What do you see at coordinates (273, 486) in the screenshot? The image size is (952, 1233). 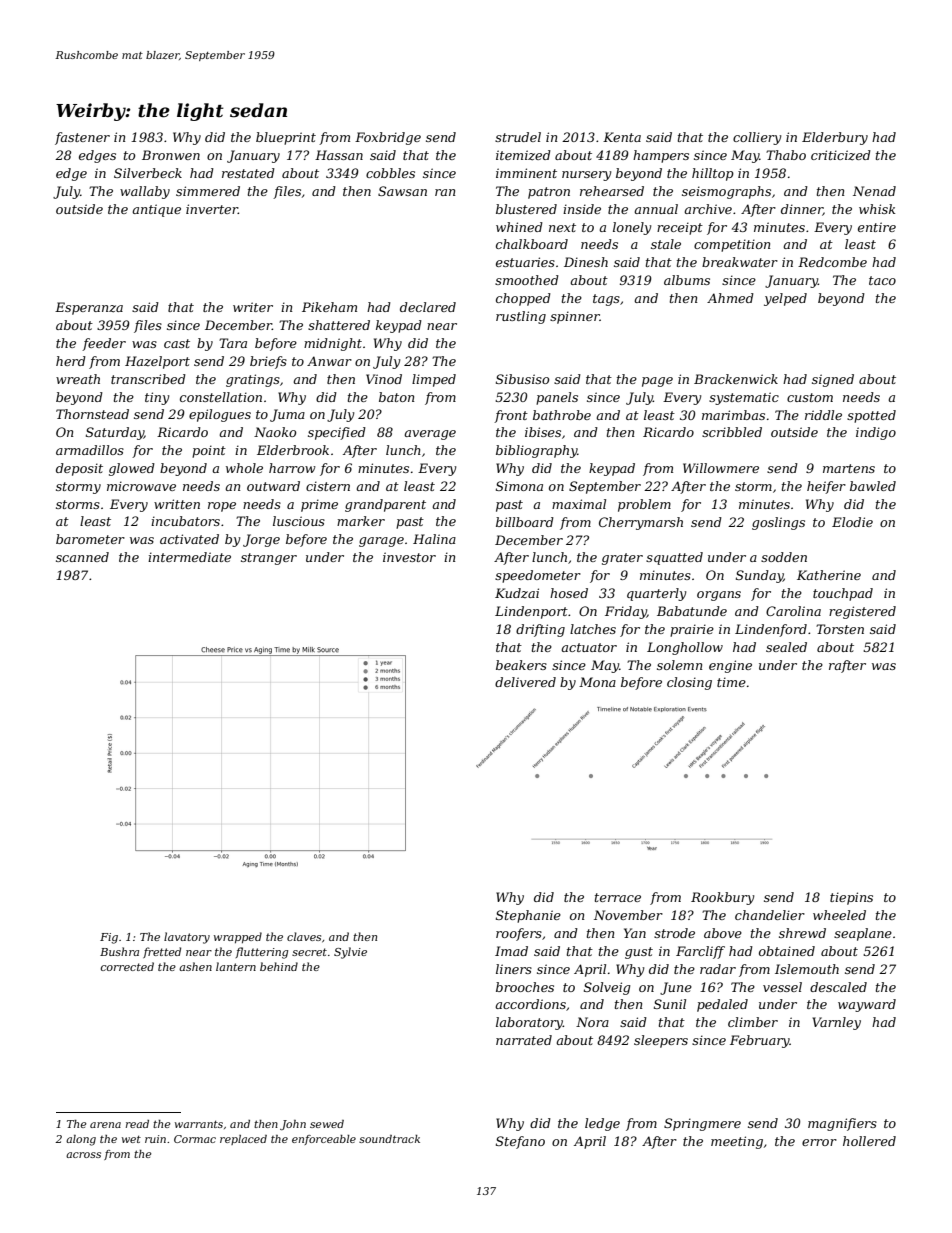 I see `outward` at bounding box center [273, 486].
